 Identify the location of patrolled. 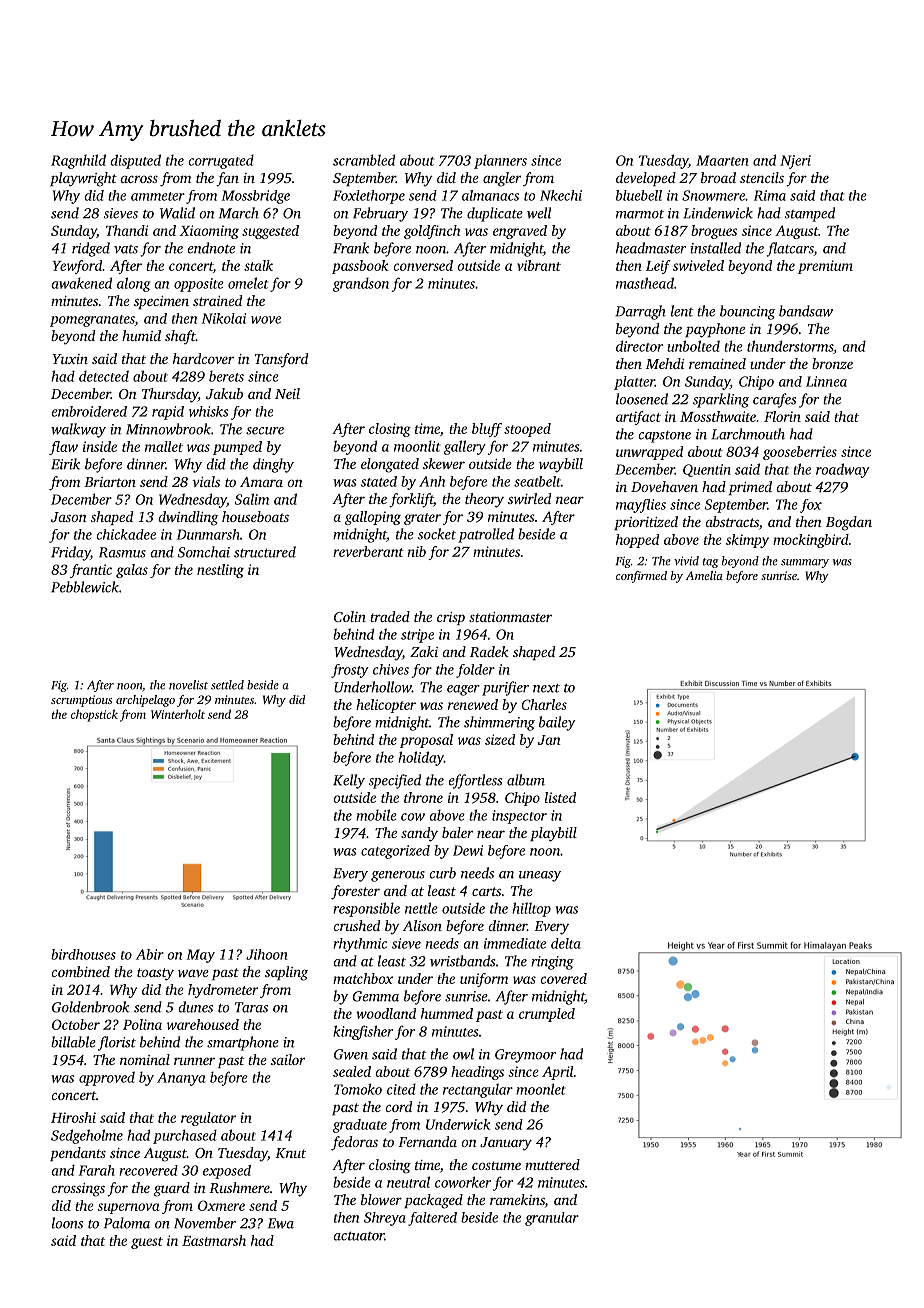
(486, 535).
